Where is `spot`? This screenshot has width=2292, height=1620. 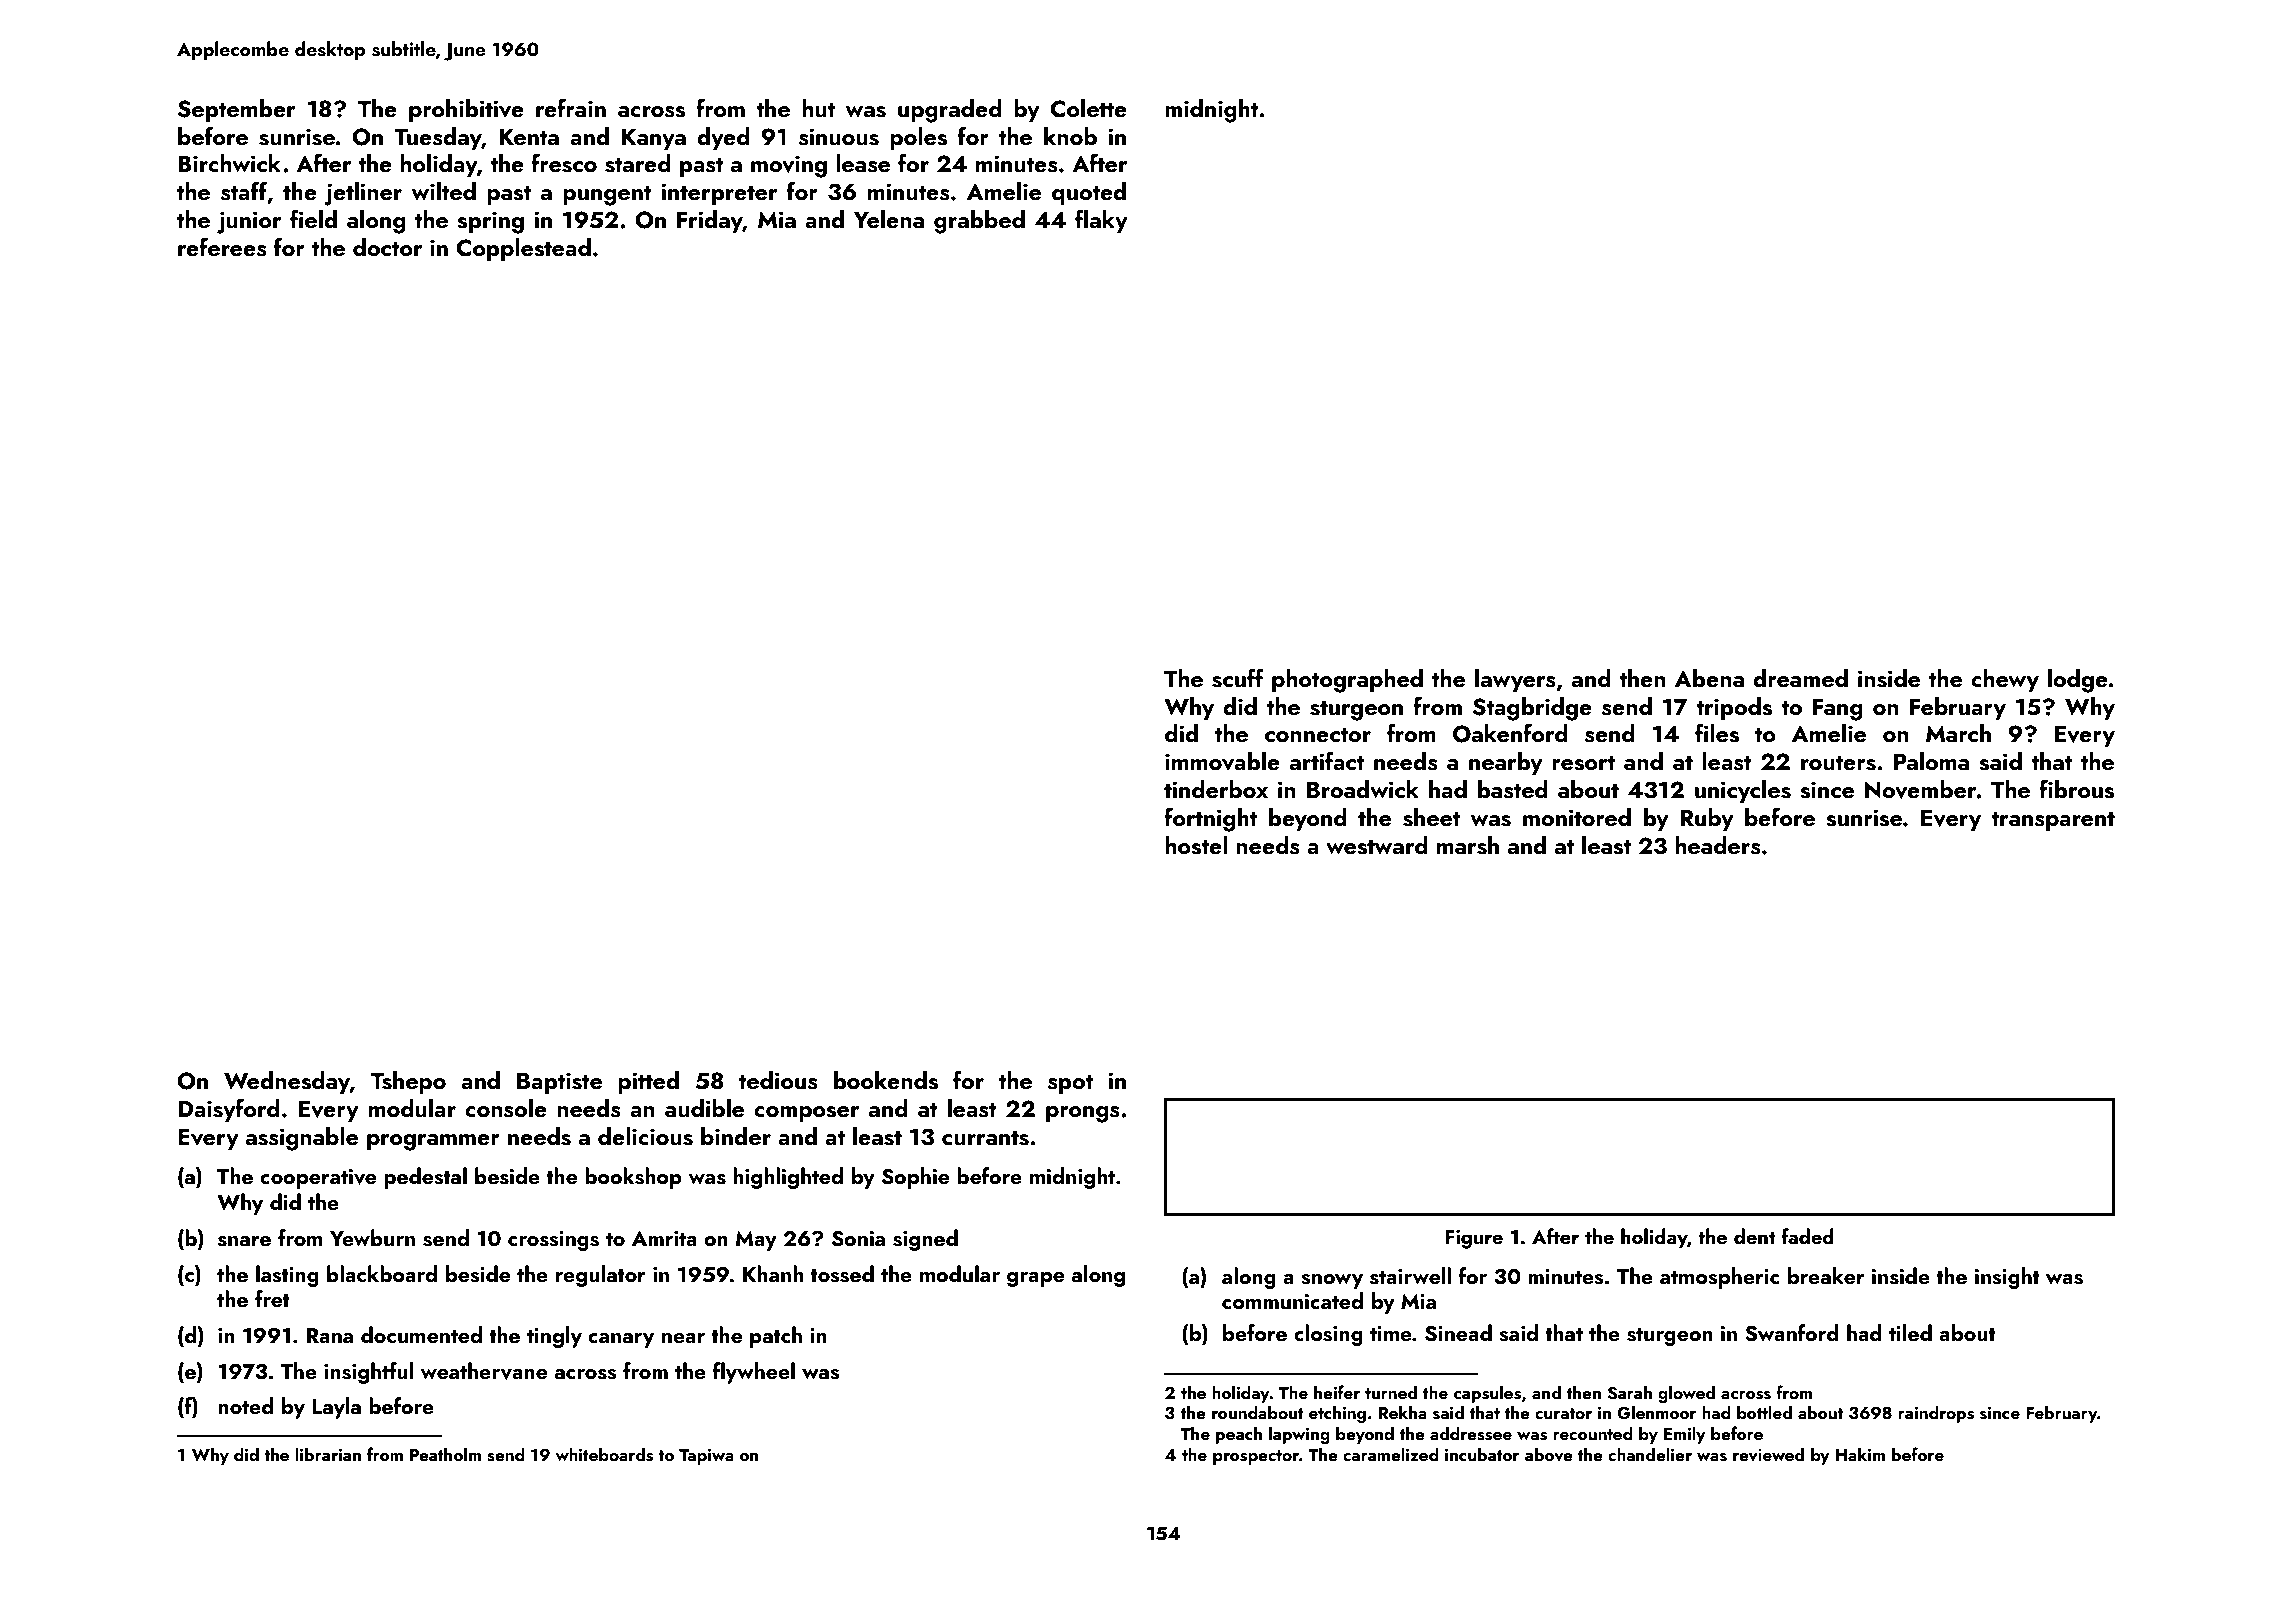 spot is located at coordinates (1070, 1084).
